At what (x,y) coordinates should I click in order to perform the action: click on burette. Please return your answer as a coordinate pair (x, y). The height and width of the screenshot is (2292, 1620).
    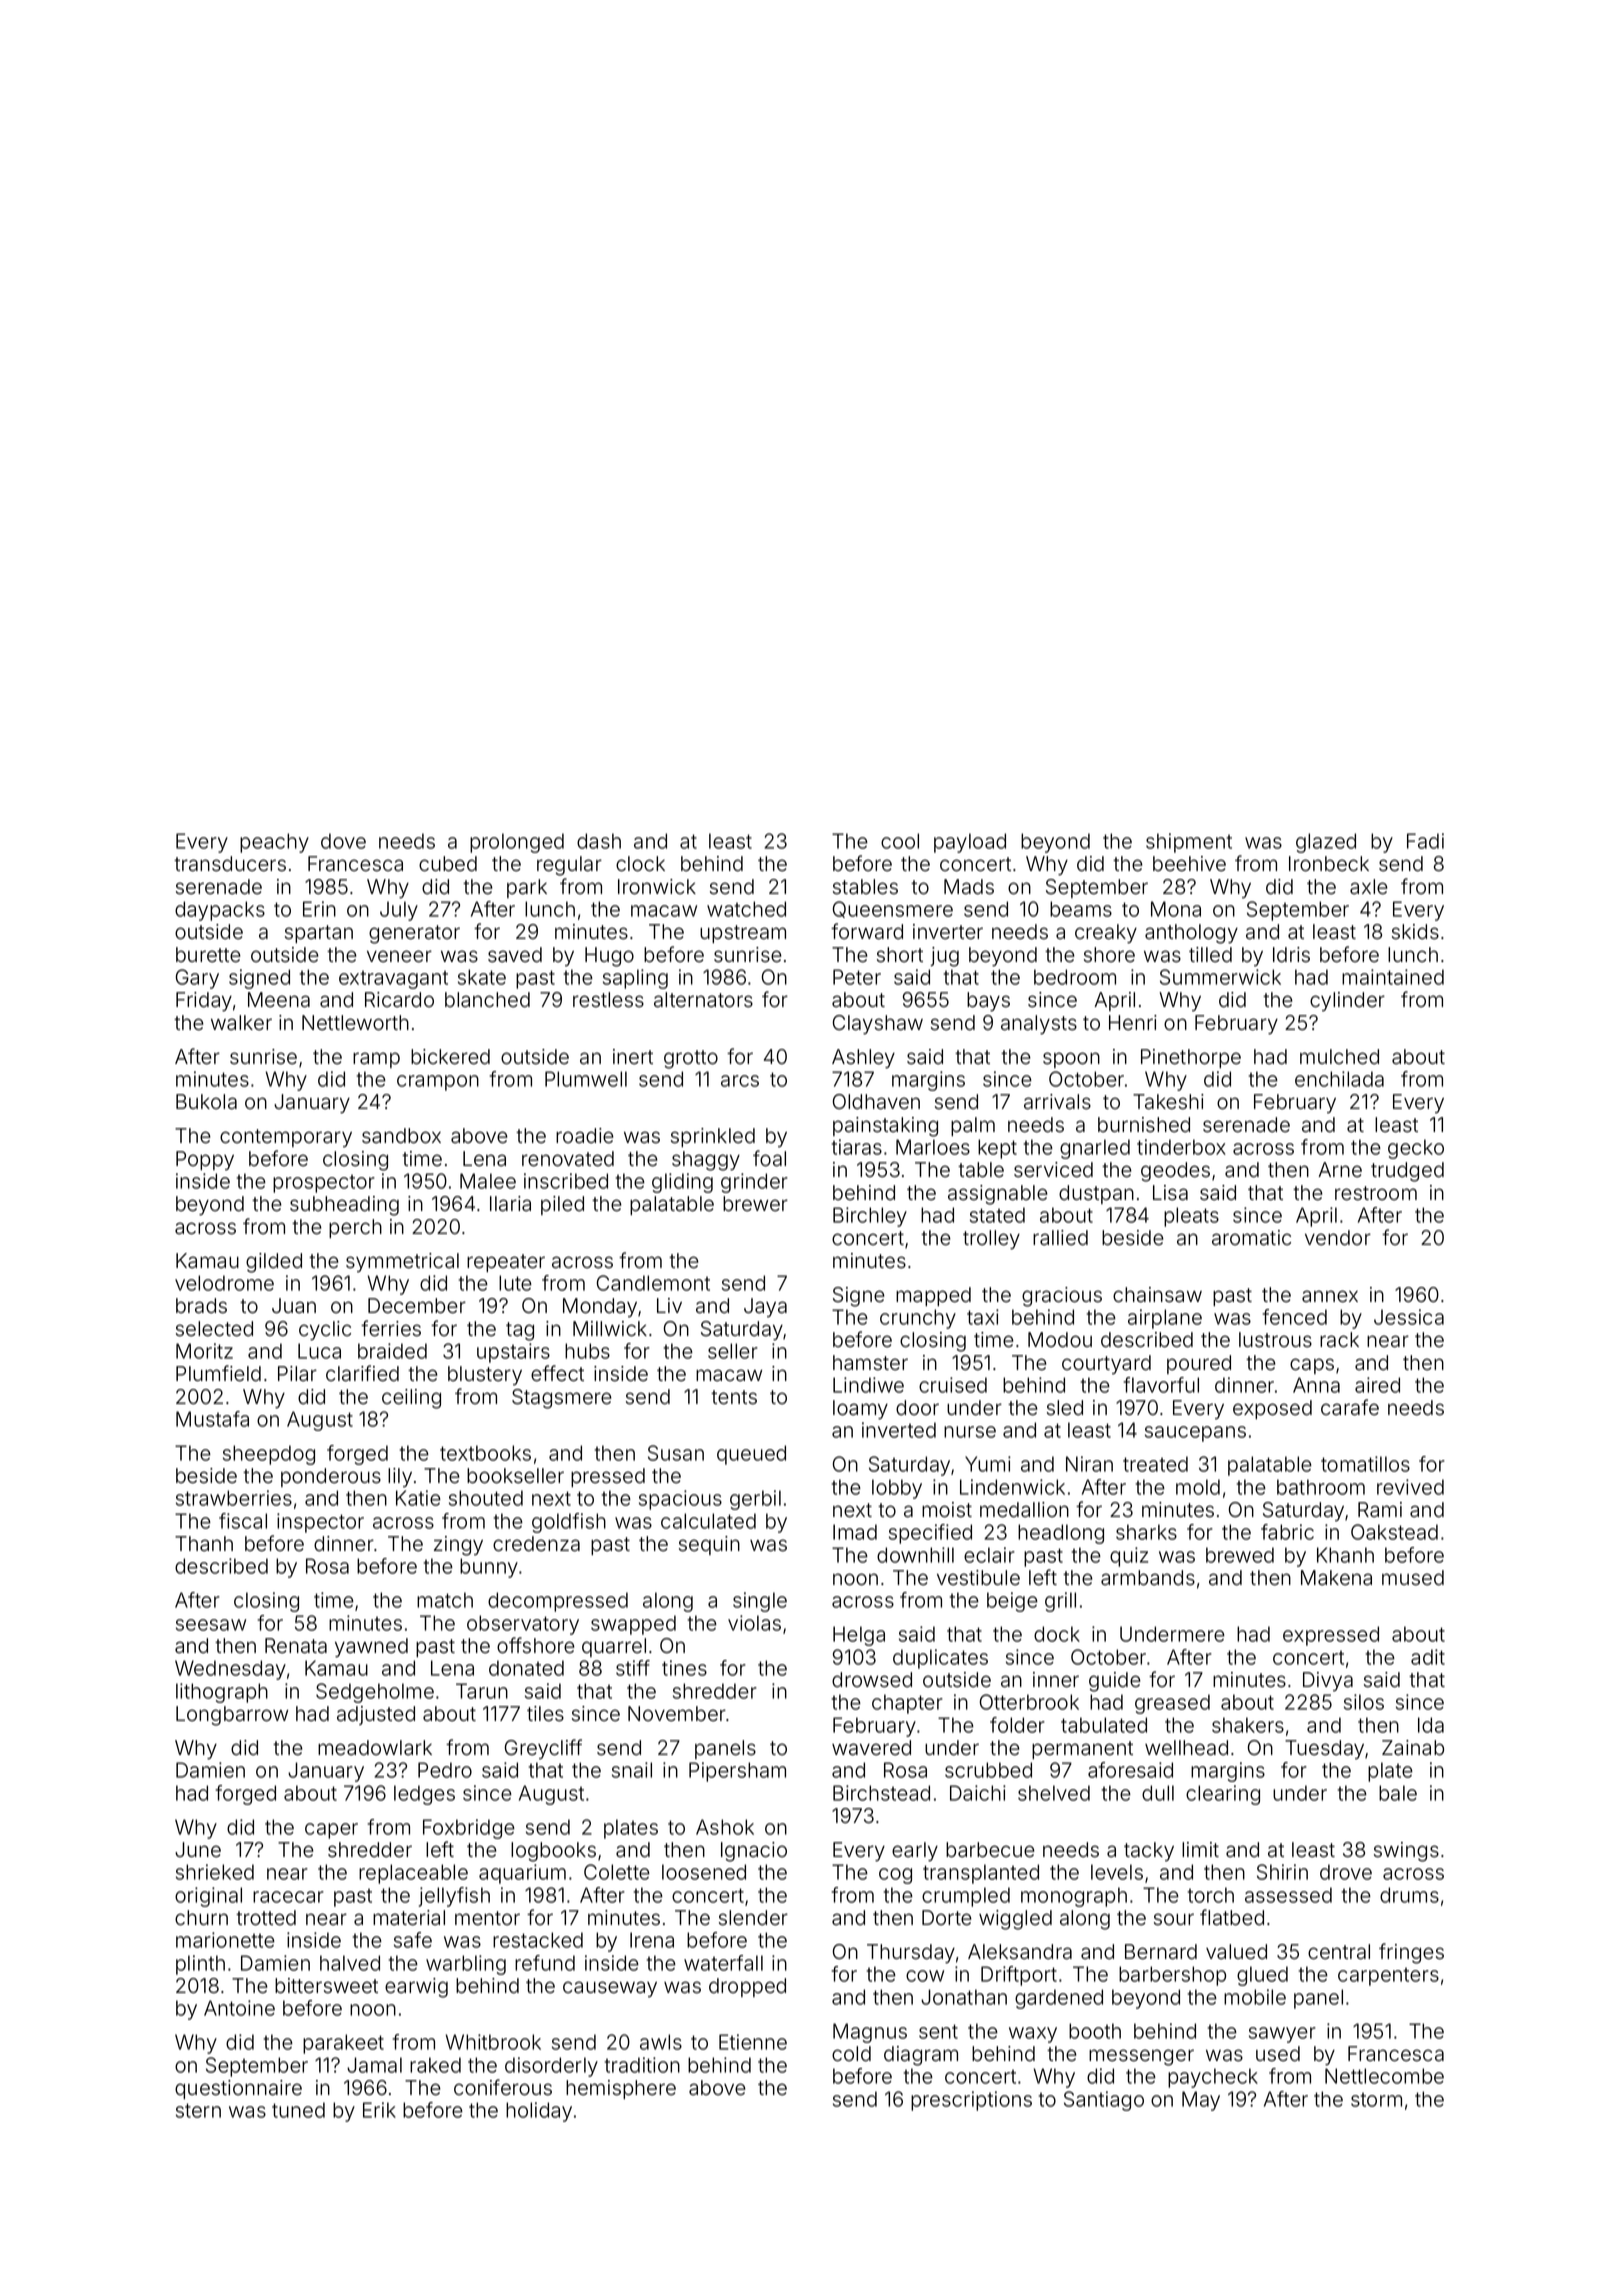
    Looking at the image, I should click on (208, 955).
